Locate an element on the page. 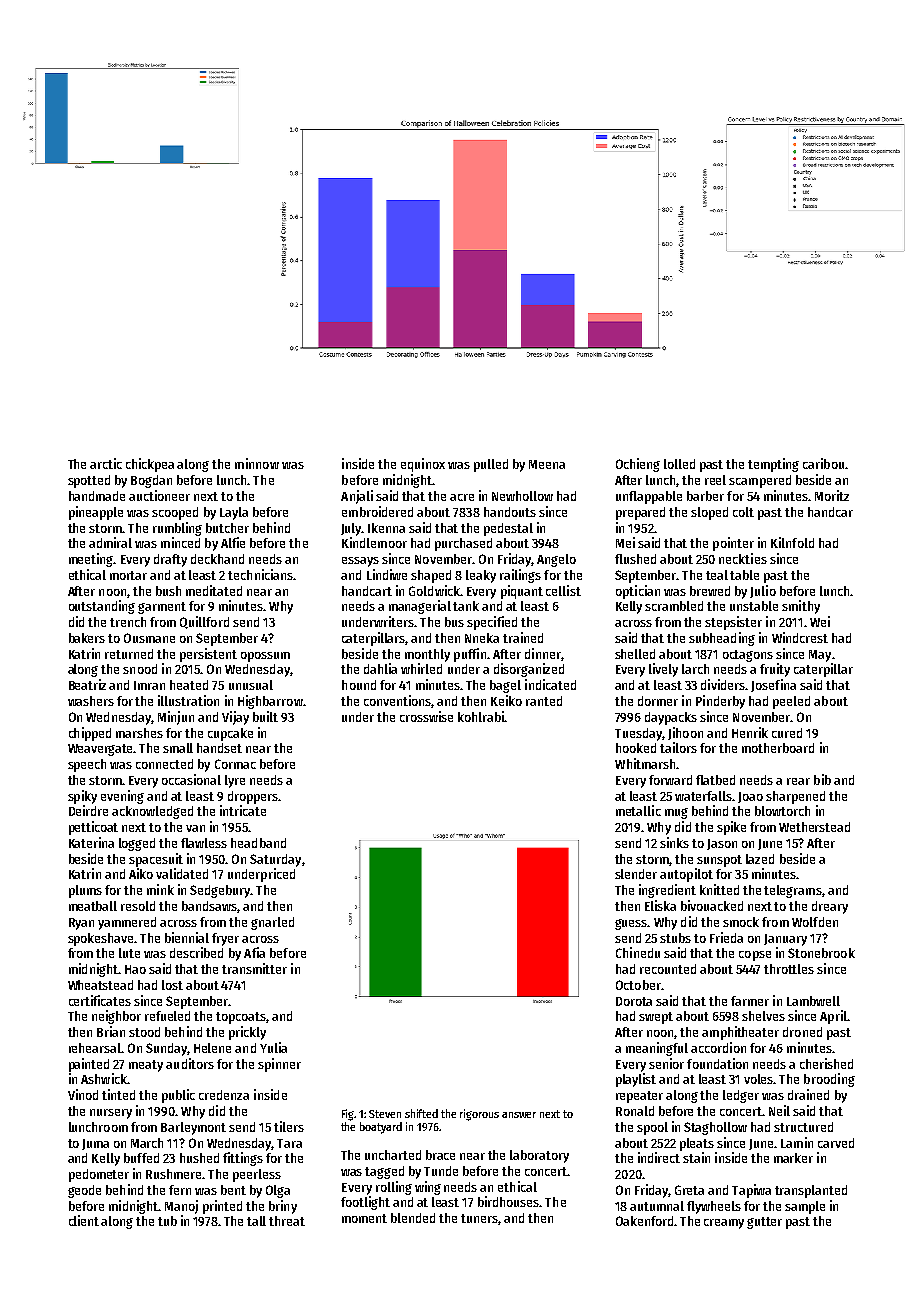  kohlrabi is located at coordinates (481, 716).
